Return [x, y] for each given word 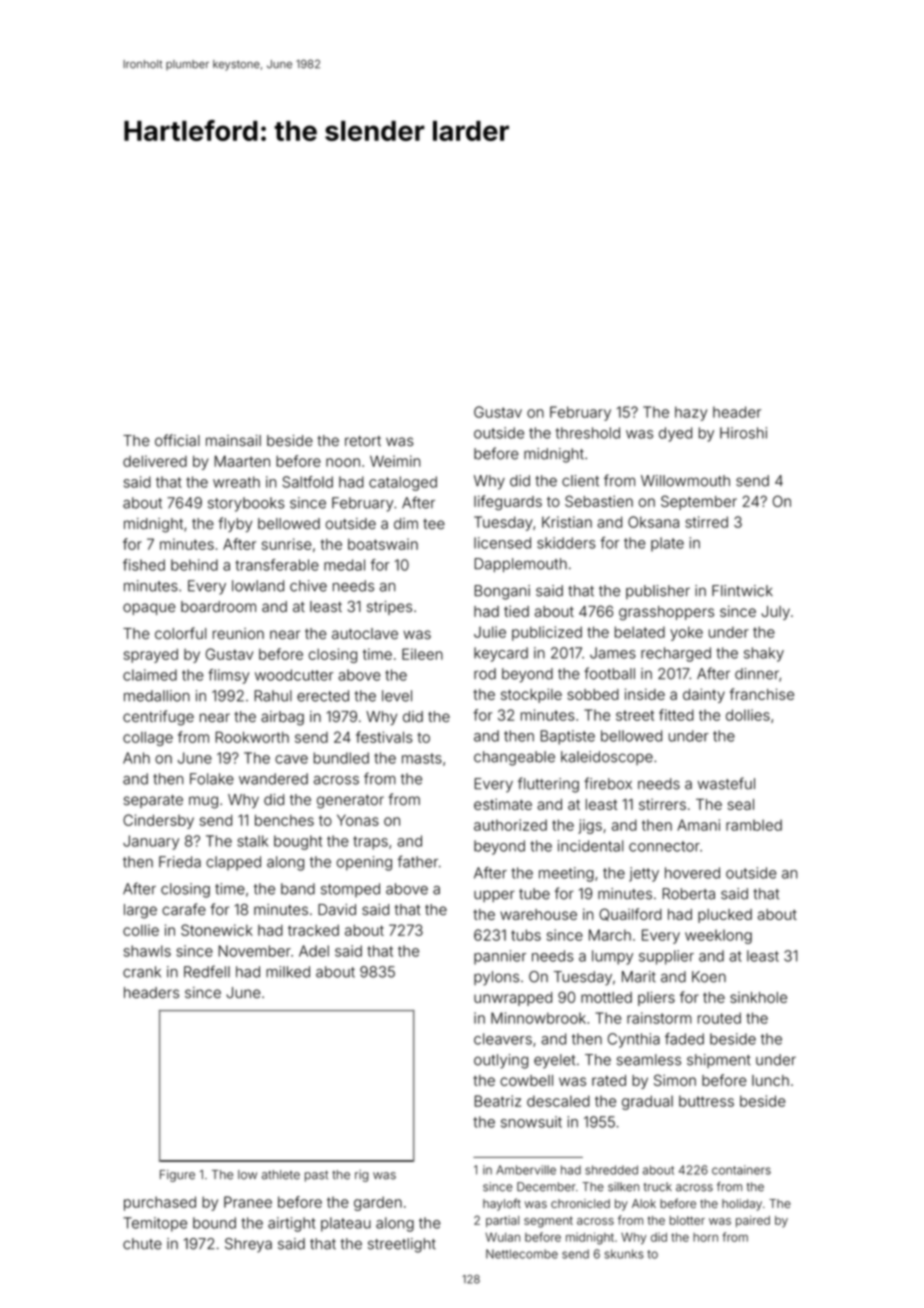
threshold [587, 433]
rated [609, 1080]
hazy [691, 413]
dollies [748, 715]
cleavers [503, 1039]
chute [142, 1244]
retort [363, 441]
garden [378, 1203]
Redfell [207, 971]
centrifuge [158, 718]
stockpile [531, 695]
